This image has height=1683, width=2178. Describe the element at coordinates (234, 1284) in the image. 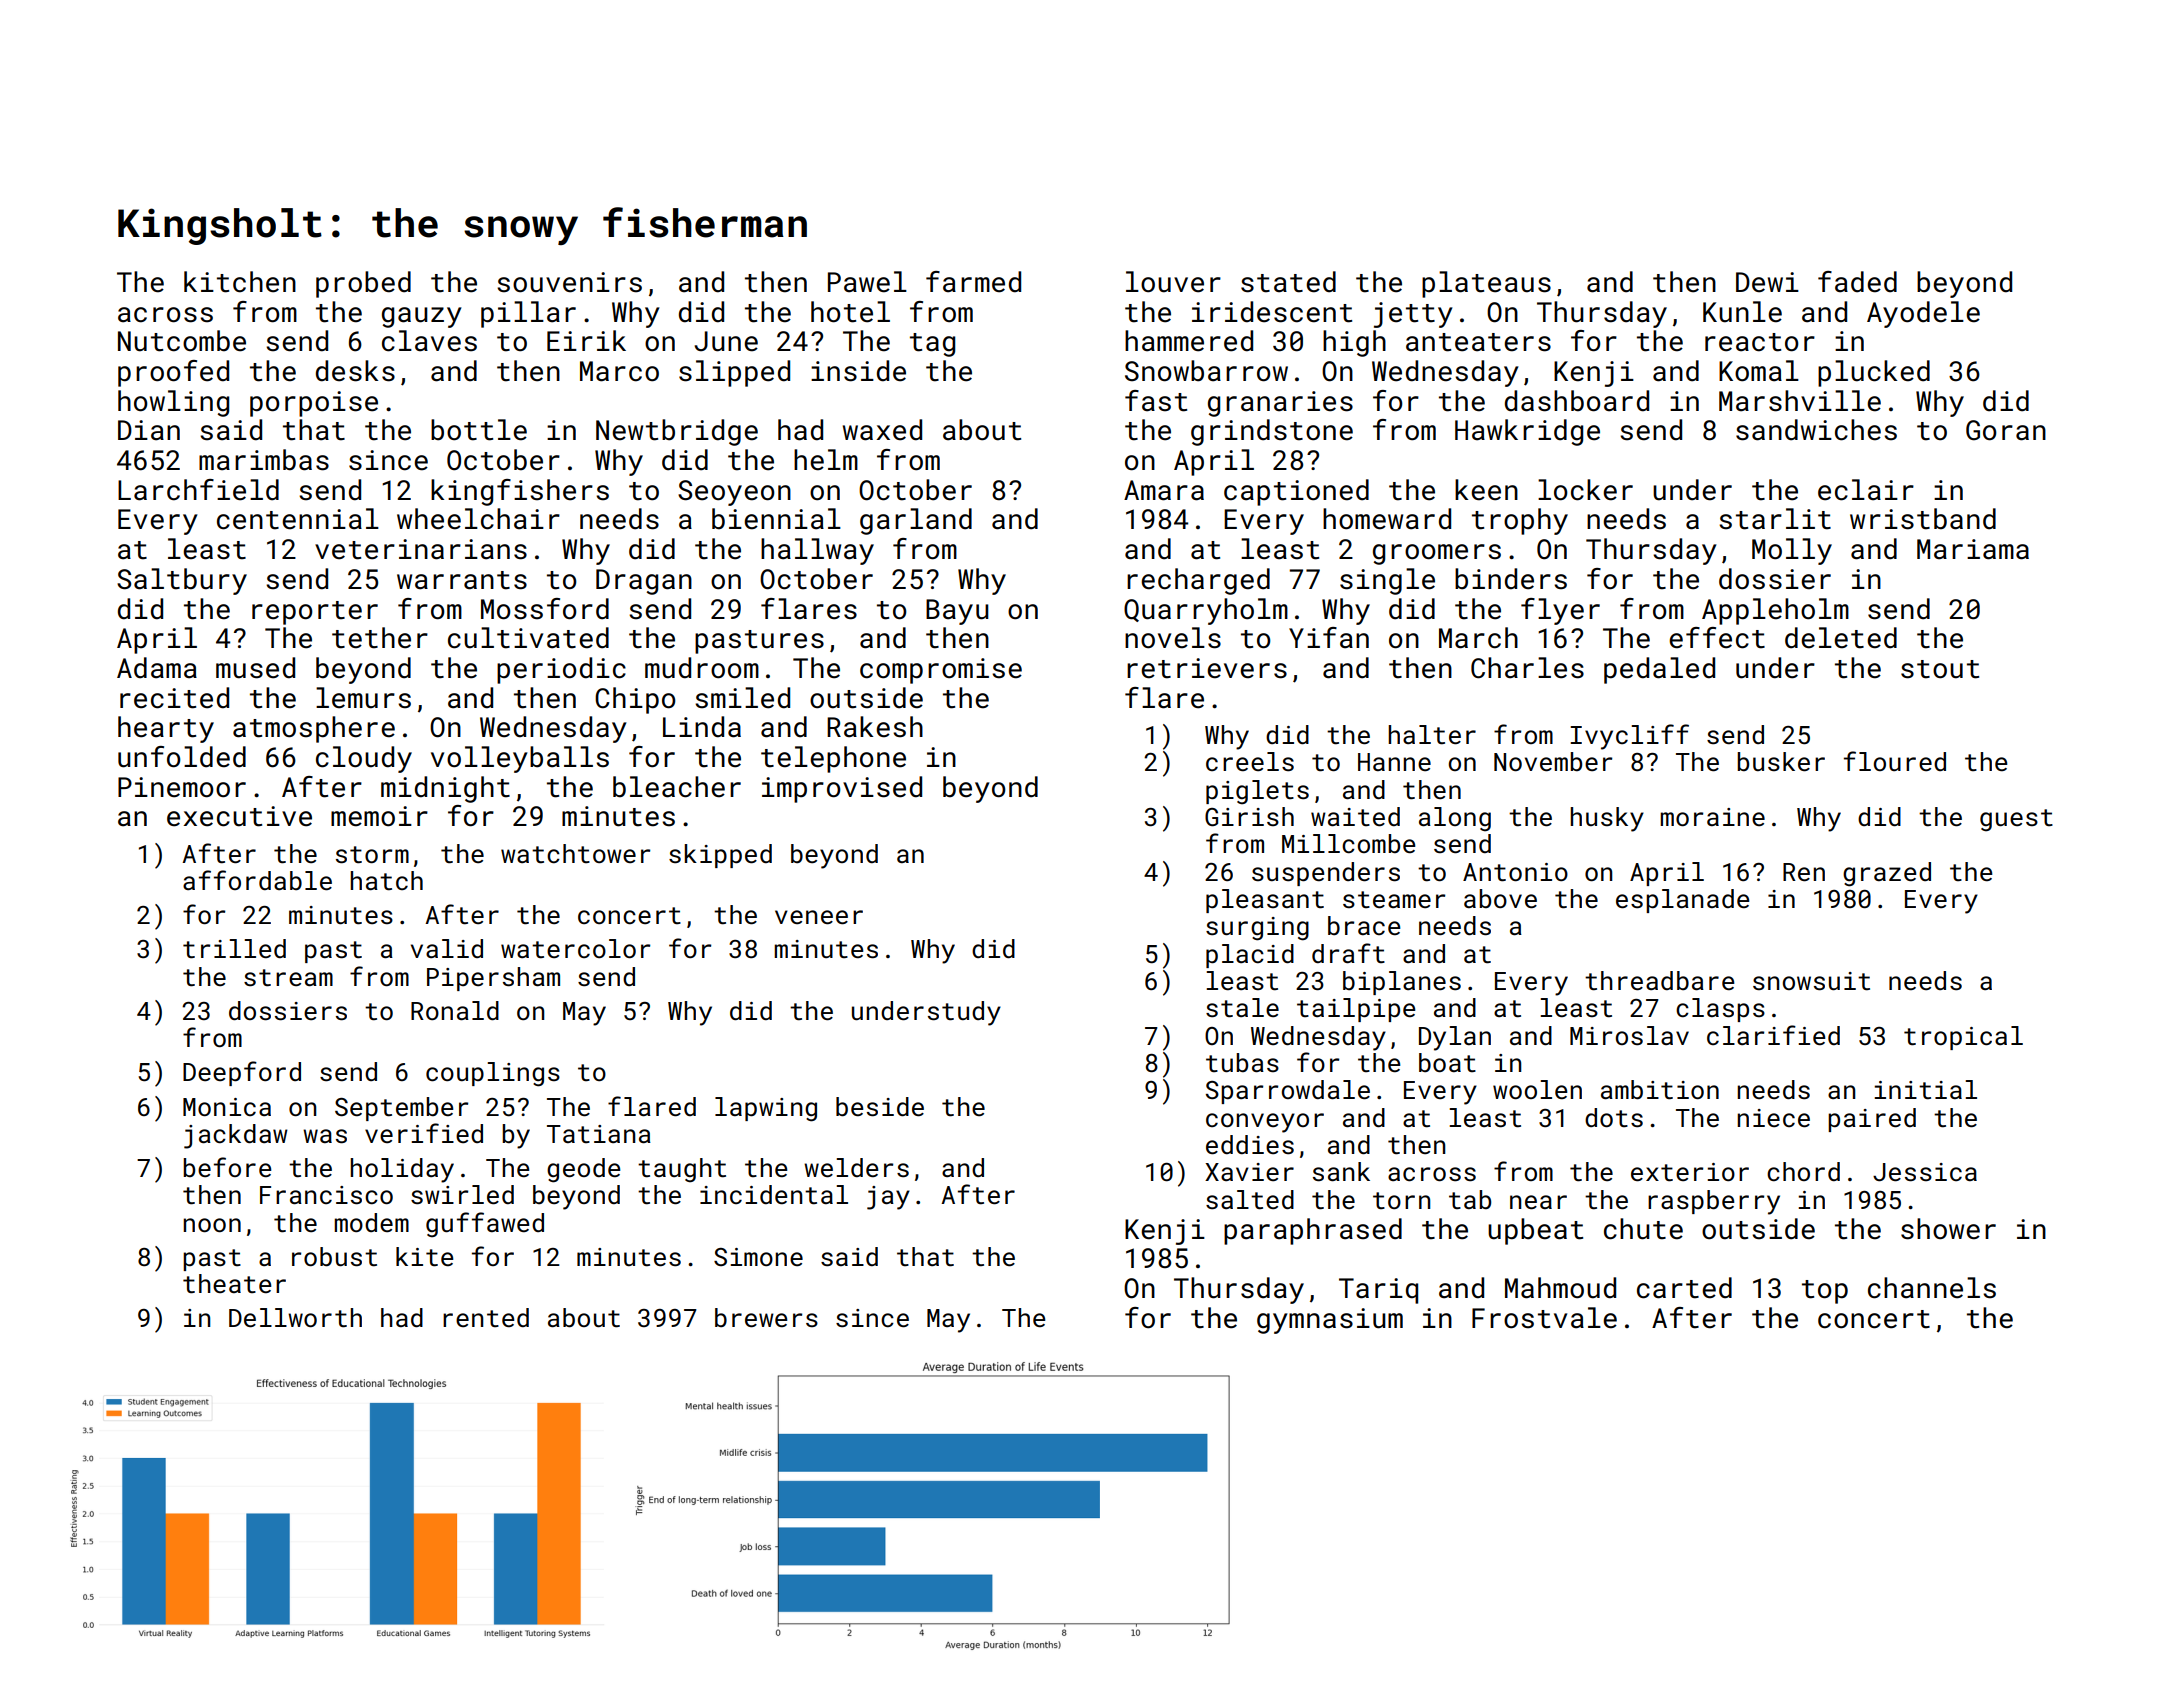

I see `theater` at that location.
